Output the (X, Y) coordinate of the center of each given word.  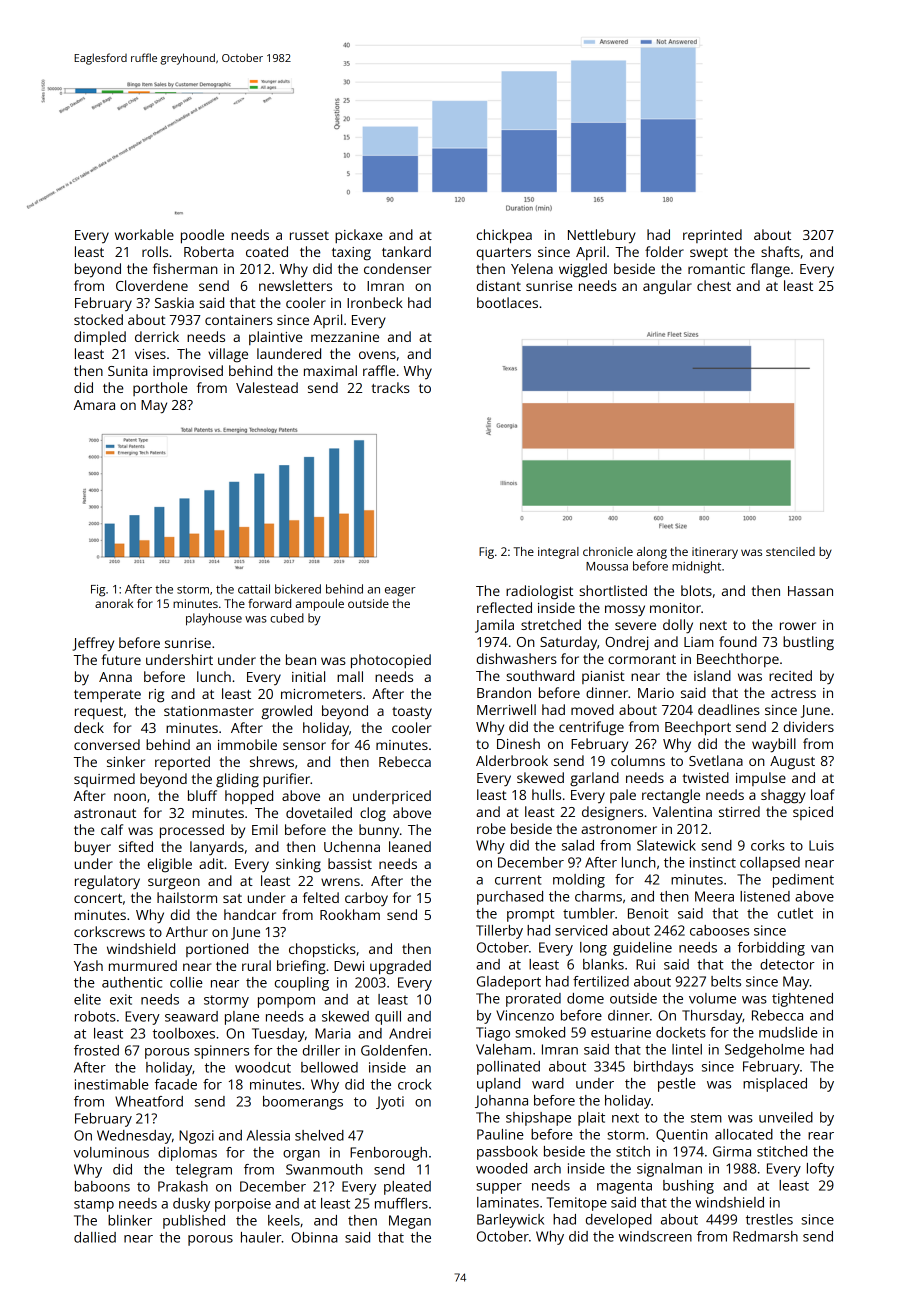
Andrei (410, 1033)
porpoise (243, 1205)
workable (144, 234)
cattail (254, 589)
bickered (298, 589)
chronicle (608, 551)
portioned (217, 950)
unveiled (786, 1117)
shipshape (538, 1119)
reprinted (712, 236)
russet (309, 235)
